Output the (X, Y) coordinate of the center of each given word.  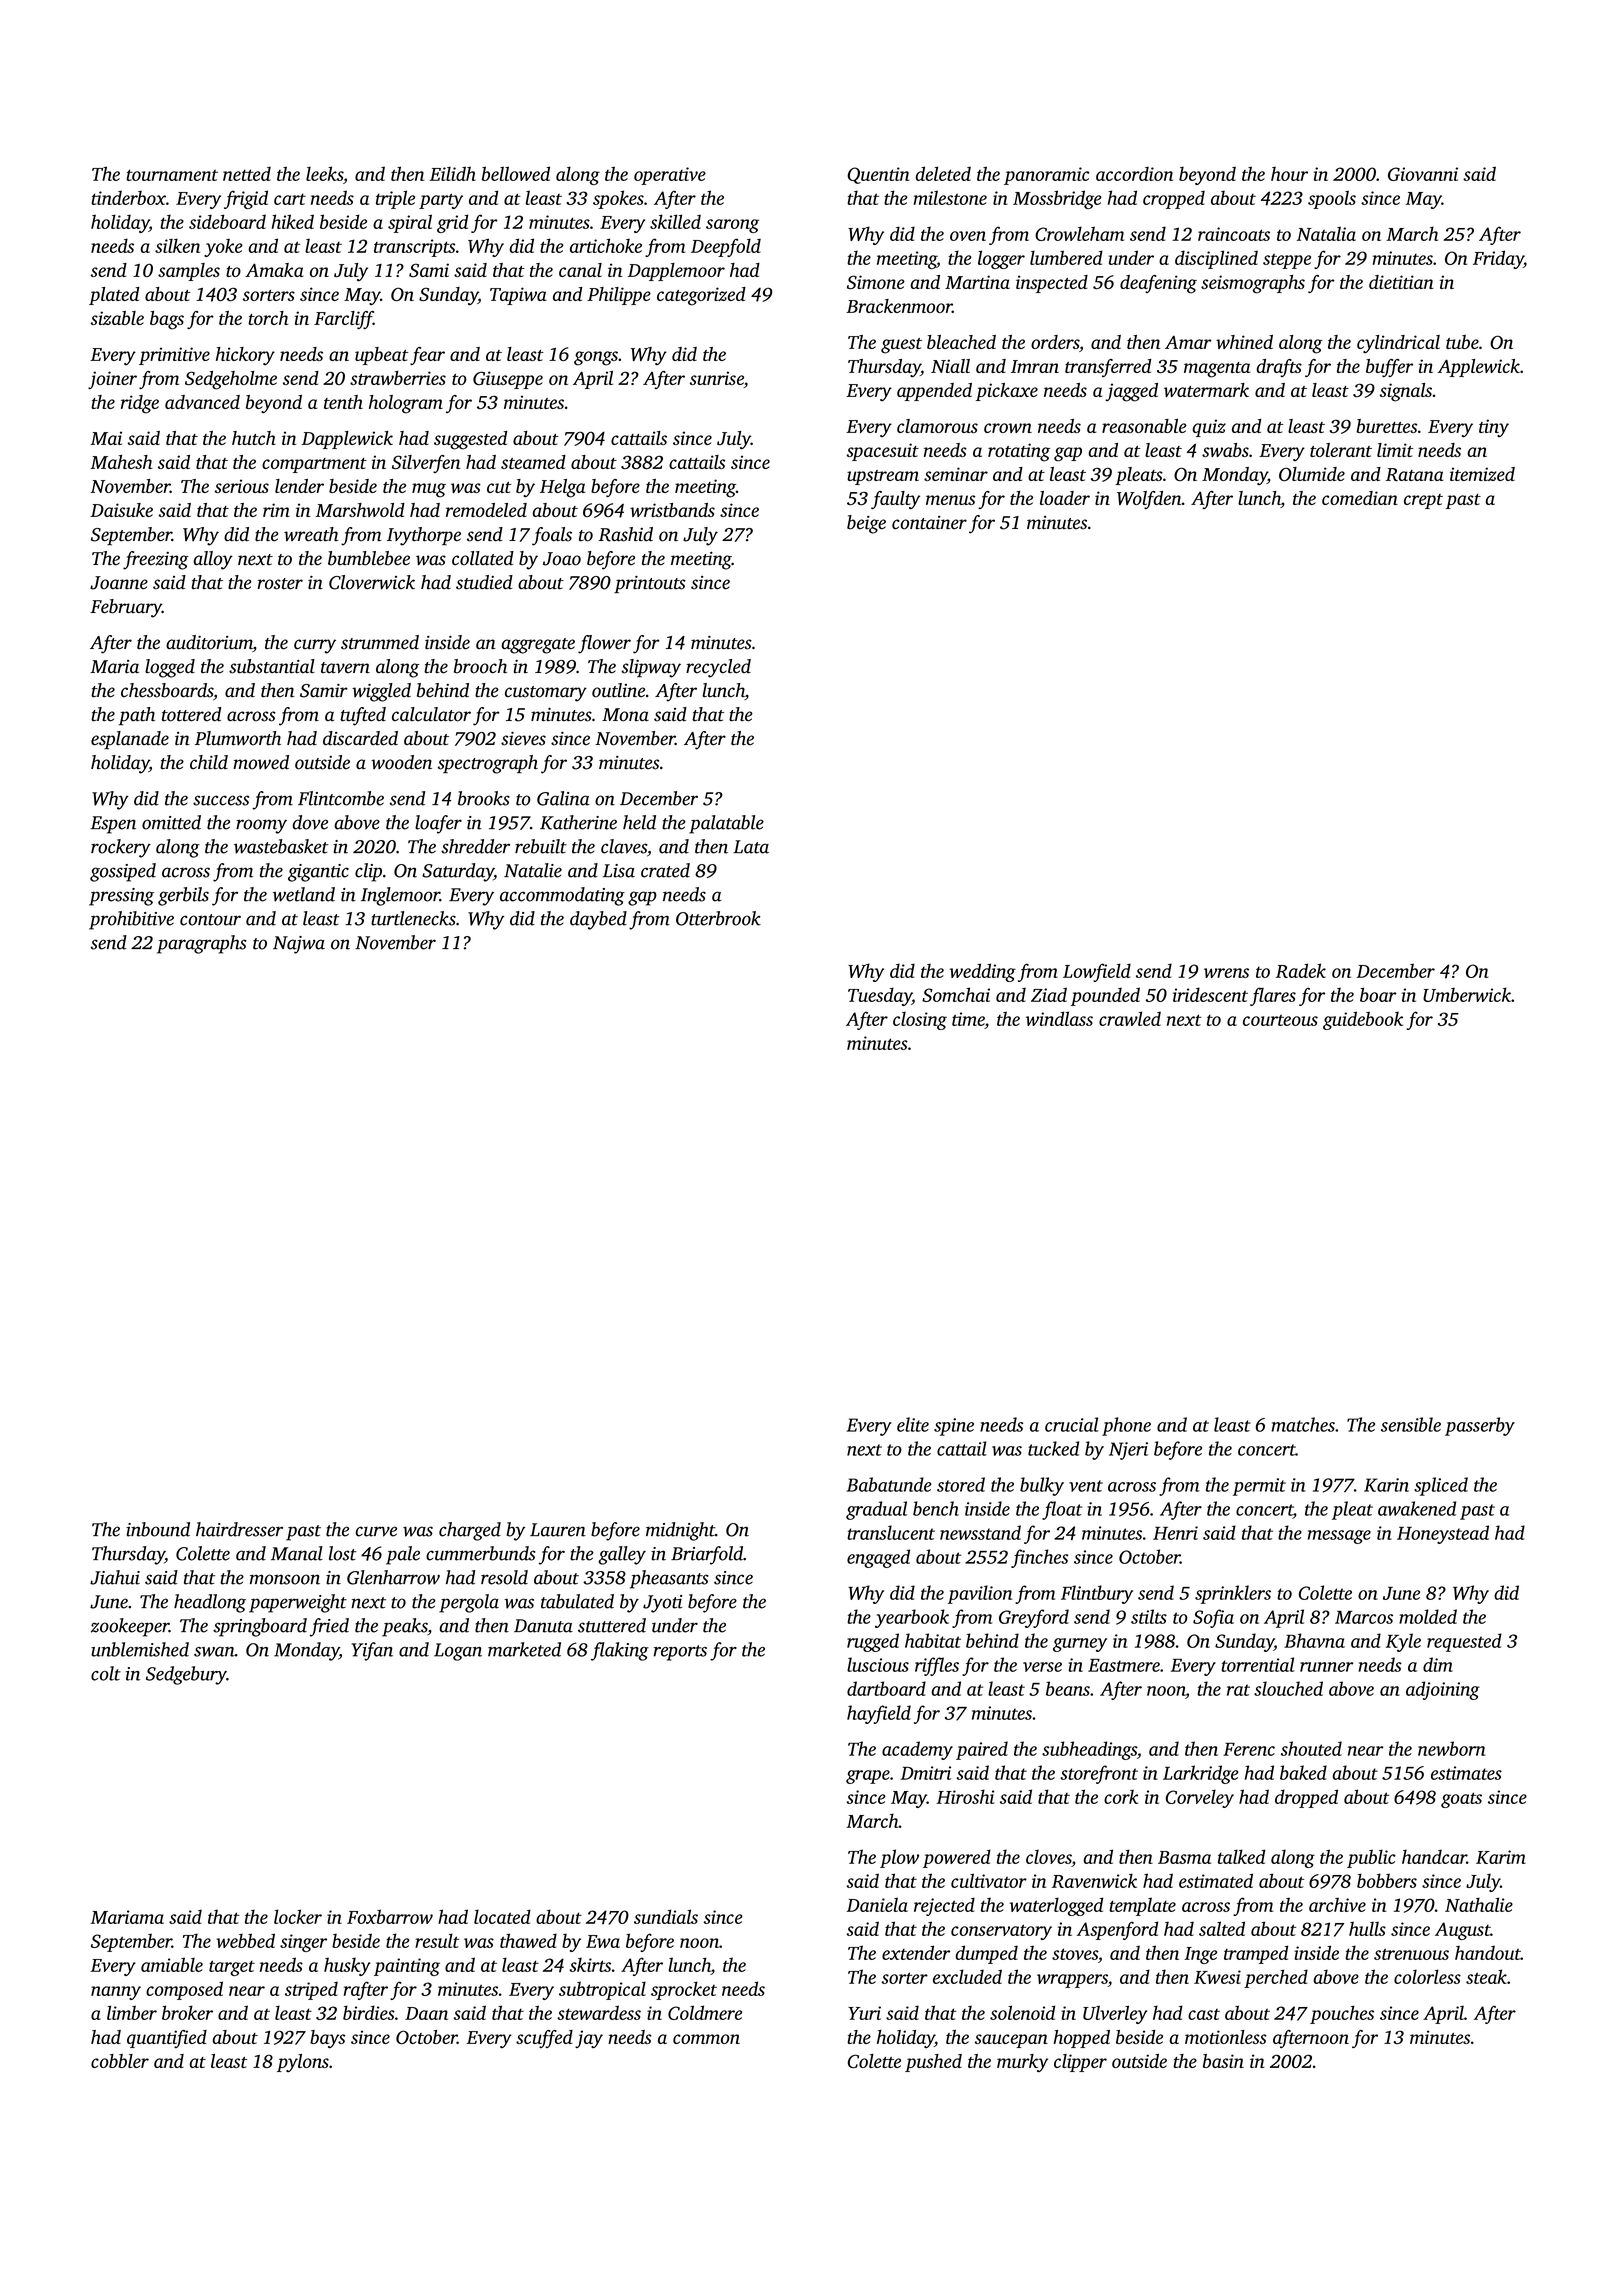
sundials (666, 1916)
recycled (718, 668)
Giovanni (1423, 174)
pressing (121, 897)
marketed (524, 1649)
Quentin (878, 175)
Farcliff (343, 320)
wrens (1226, 973)
